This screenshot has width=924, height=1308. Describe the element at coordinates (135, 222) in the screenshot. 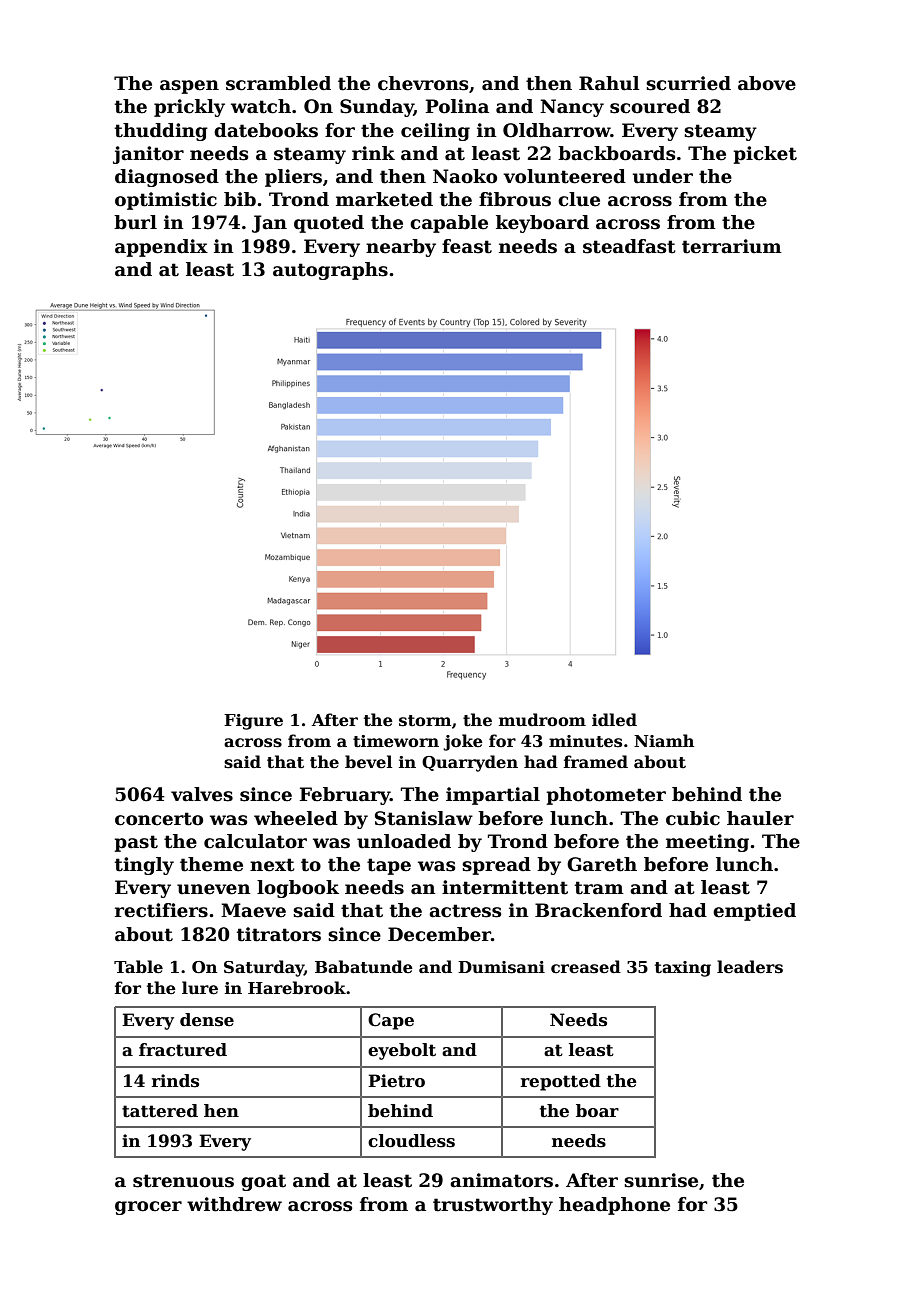

I see `burl` at that location.
